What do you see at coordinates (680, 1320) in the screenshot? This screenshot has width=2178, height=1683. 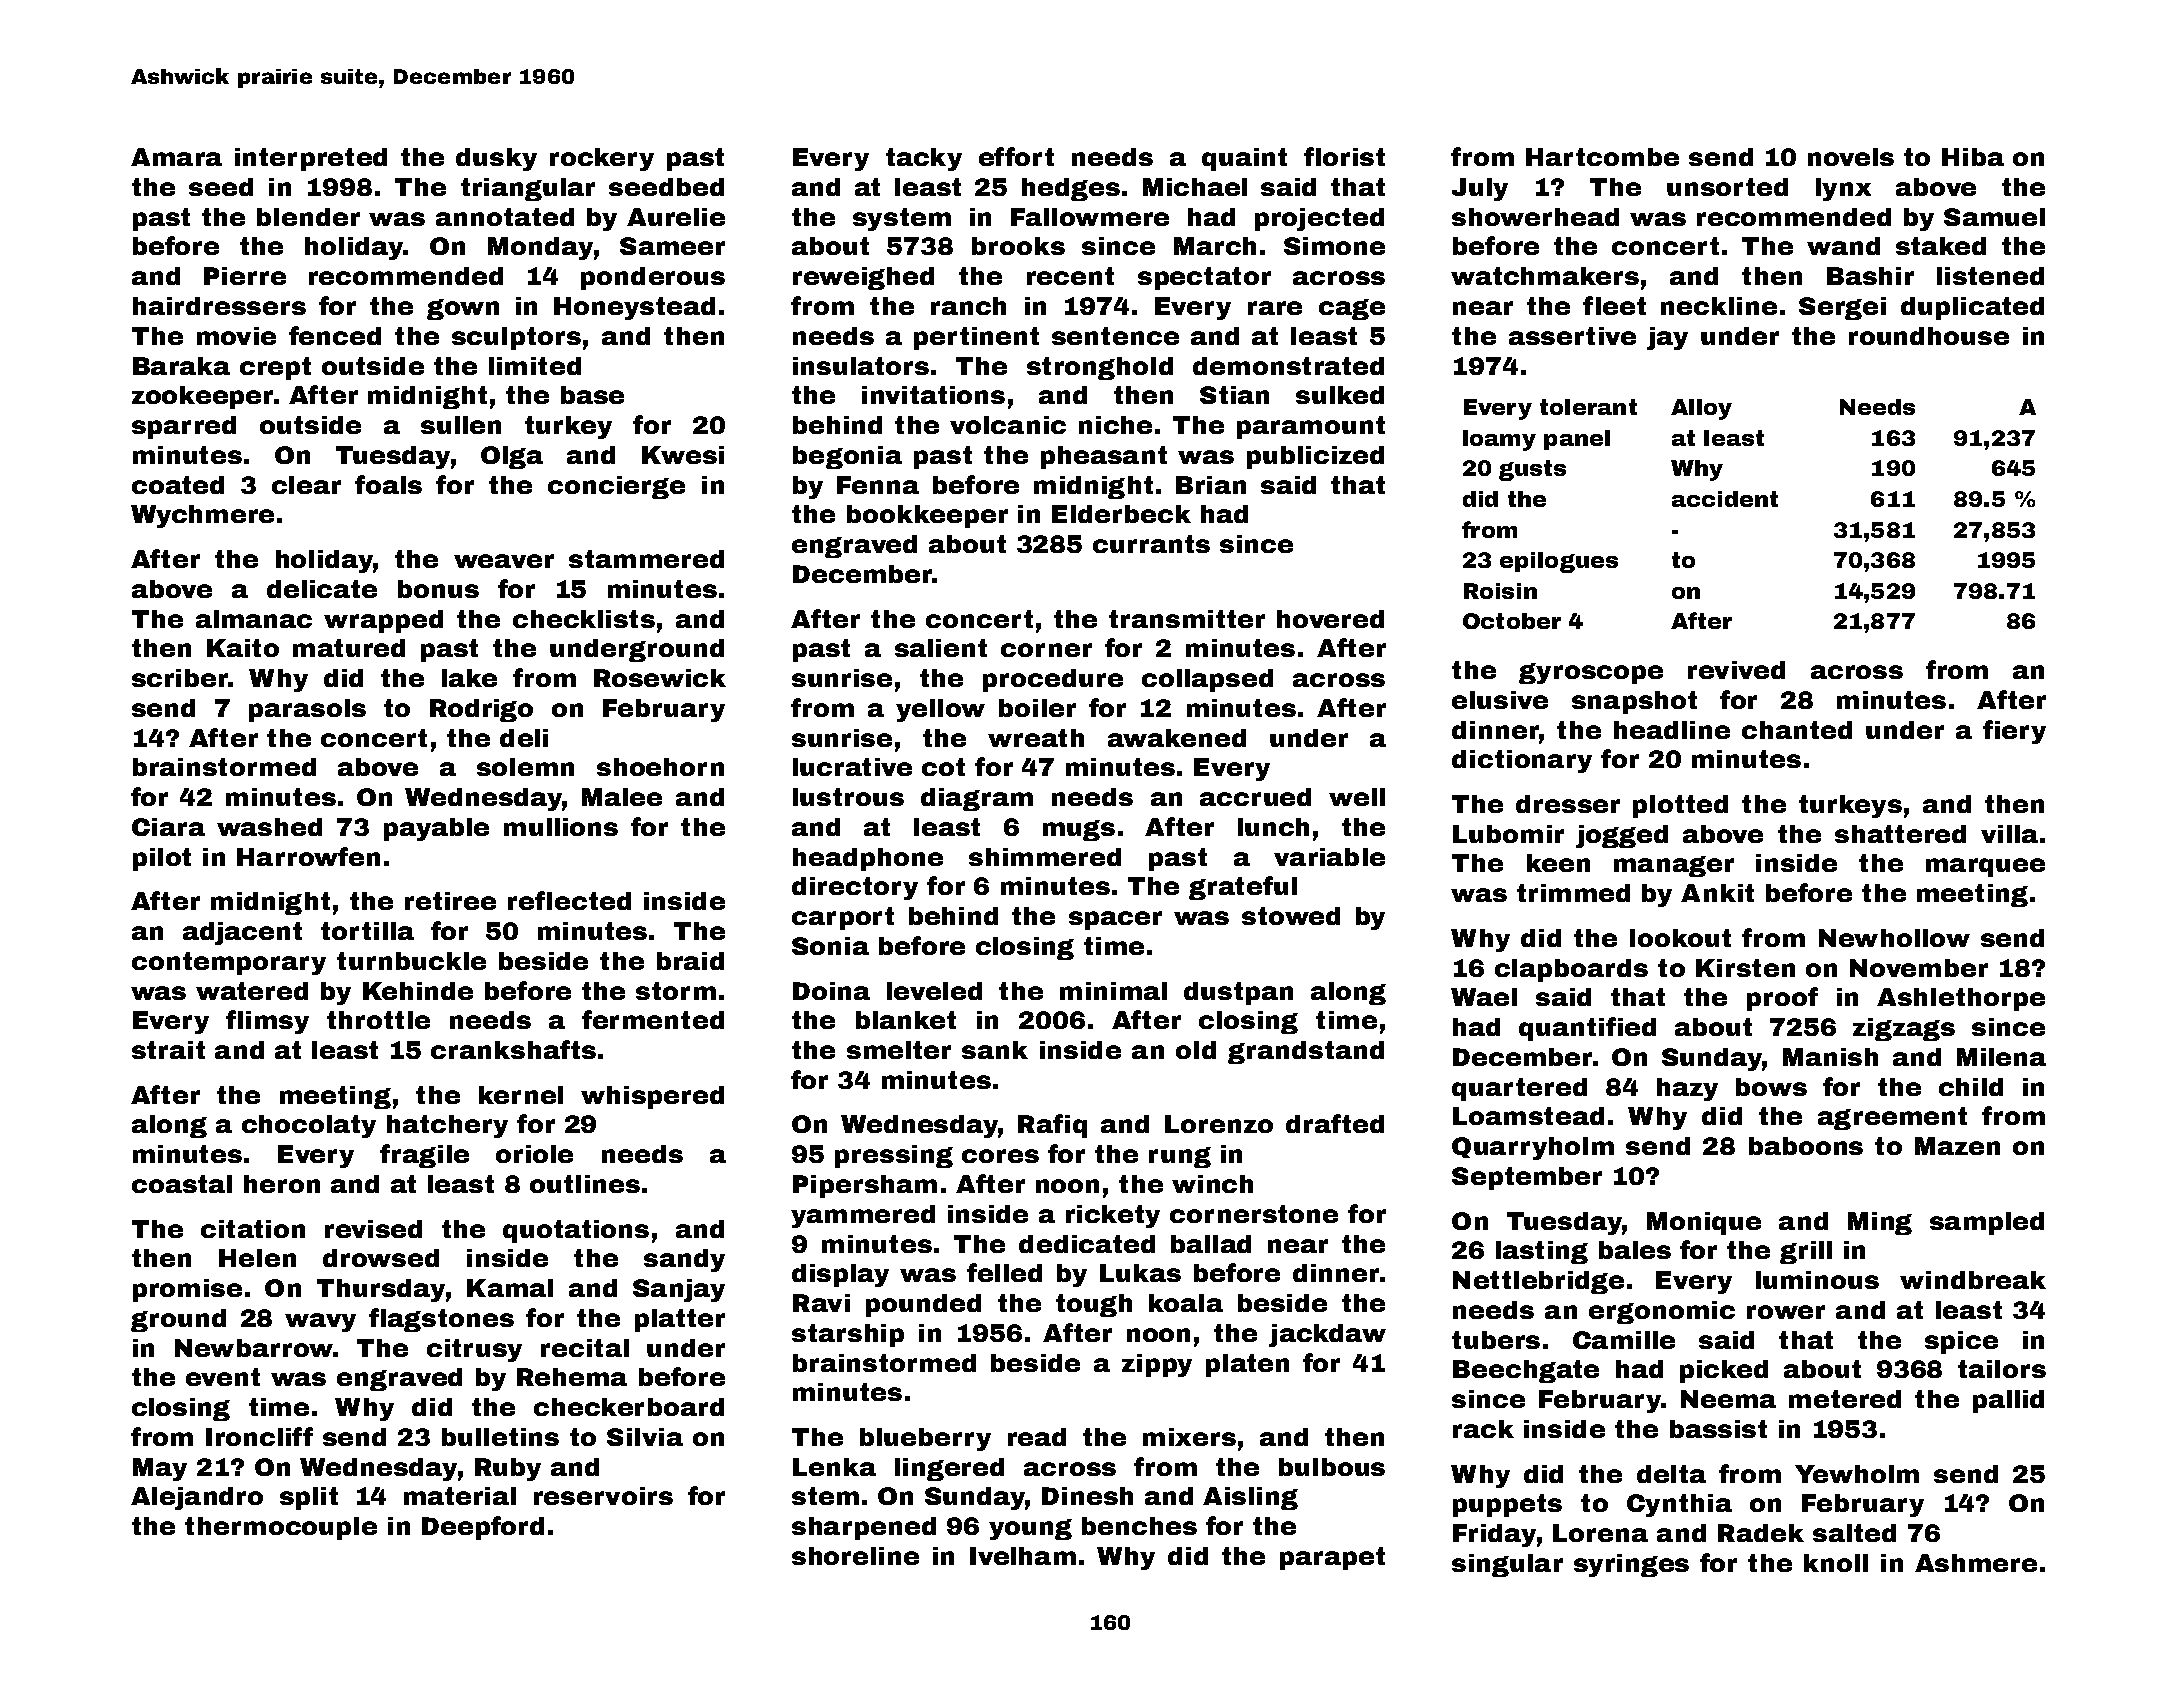 I see `platter` at bounding box center [680, 1320].
